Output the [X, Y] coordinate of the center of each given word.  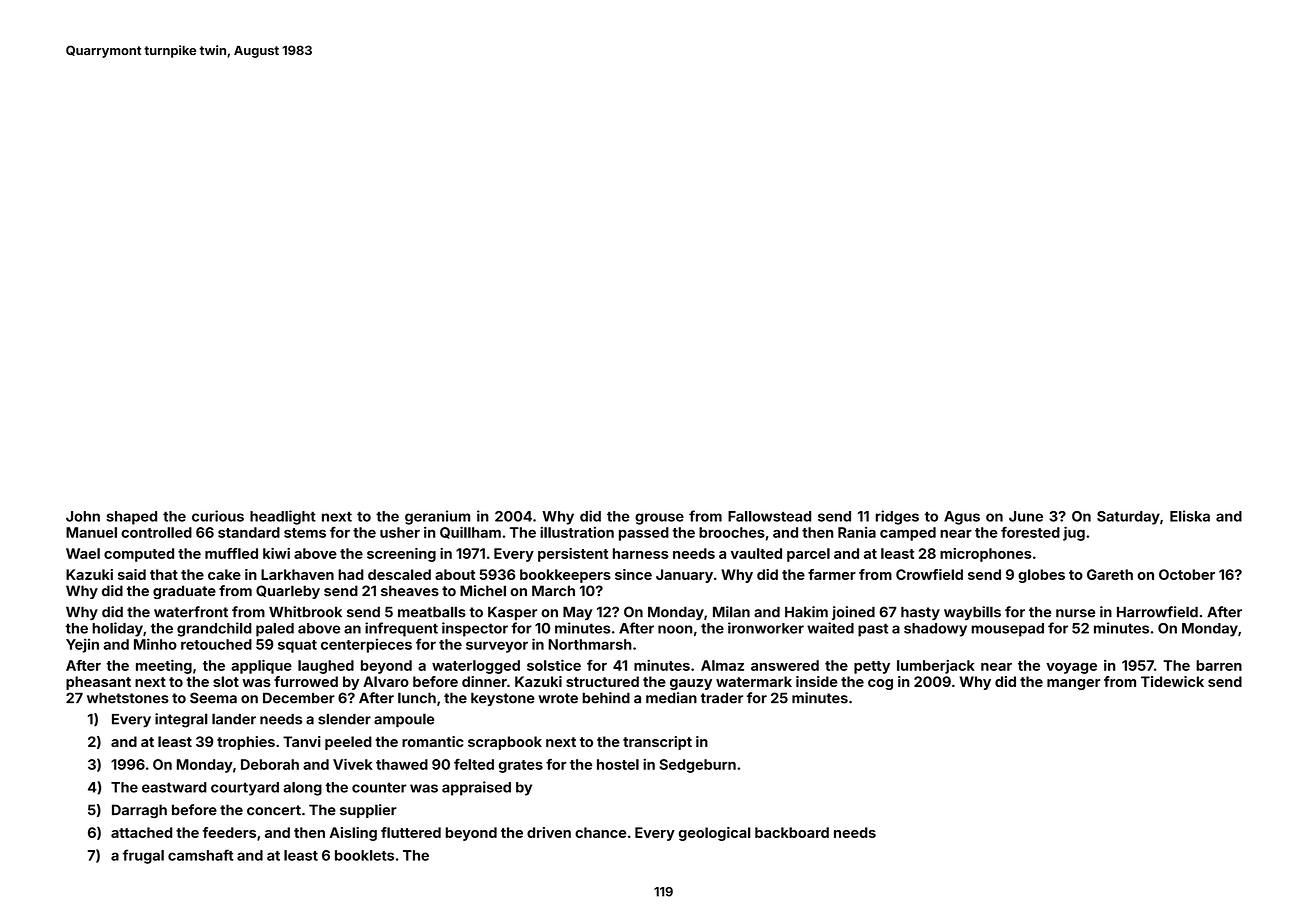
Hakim [806, 612]
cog [880, 684]
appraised [476, 788]
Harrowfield [1157, 612]
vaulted [756, 553]
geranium [437, 517]
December [299, 698]
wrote [558, 698]
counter [379, 787]
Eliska [1190, 516]
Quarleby [288, 592]
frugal [143, 856]
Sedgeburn [697, 766]
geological [715, 834]
